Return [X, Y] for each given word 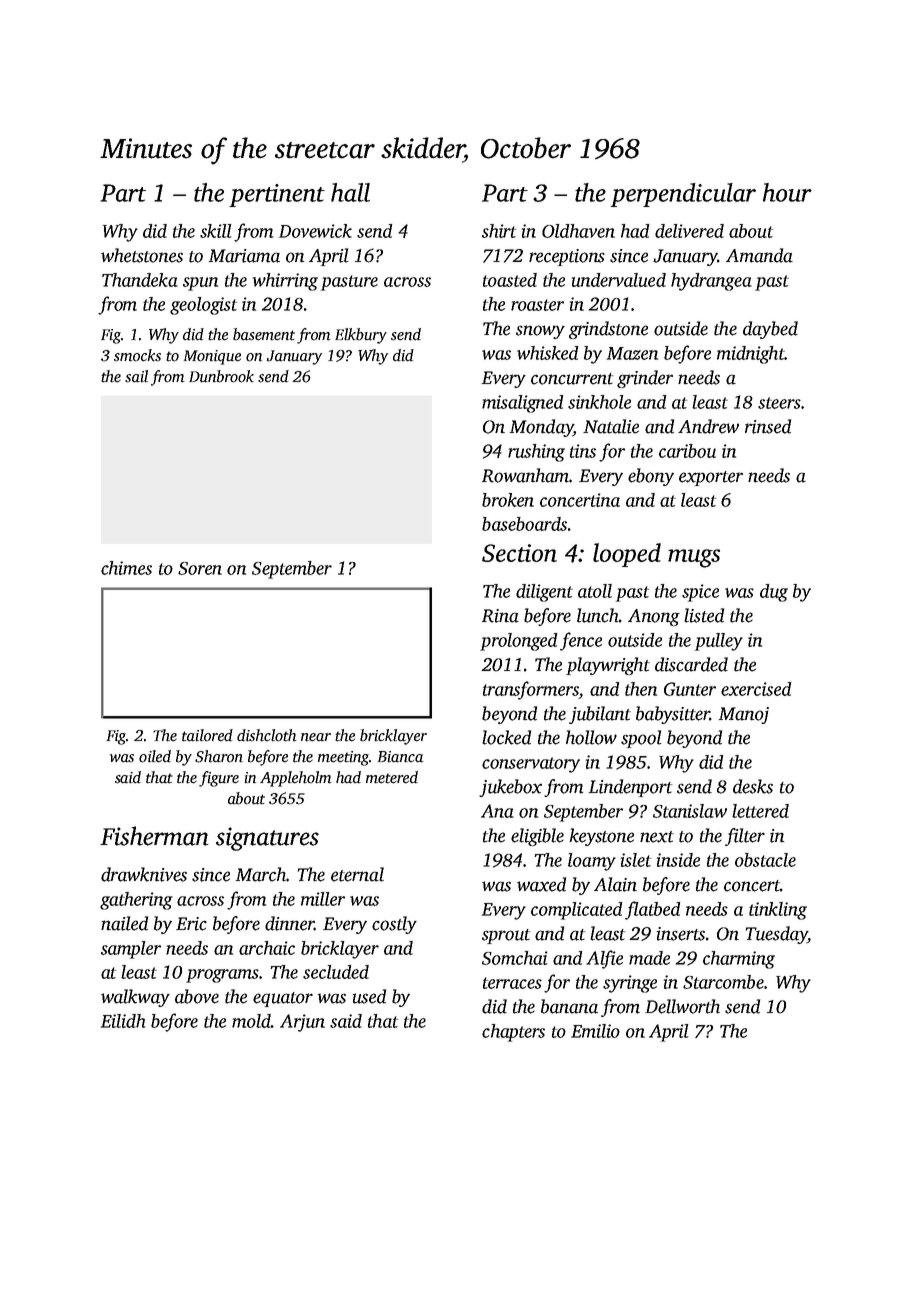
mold [251, 1021]
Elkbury [361, 336]
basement [264, 334]
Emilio [595, 1031]
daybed [770, 330]
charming [739, 960]
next [657, 837]
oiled [155, 756]
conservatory [531, 765]
